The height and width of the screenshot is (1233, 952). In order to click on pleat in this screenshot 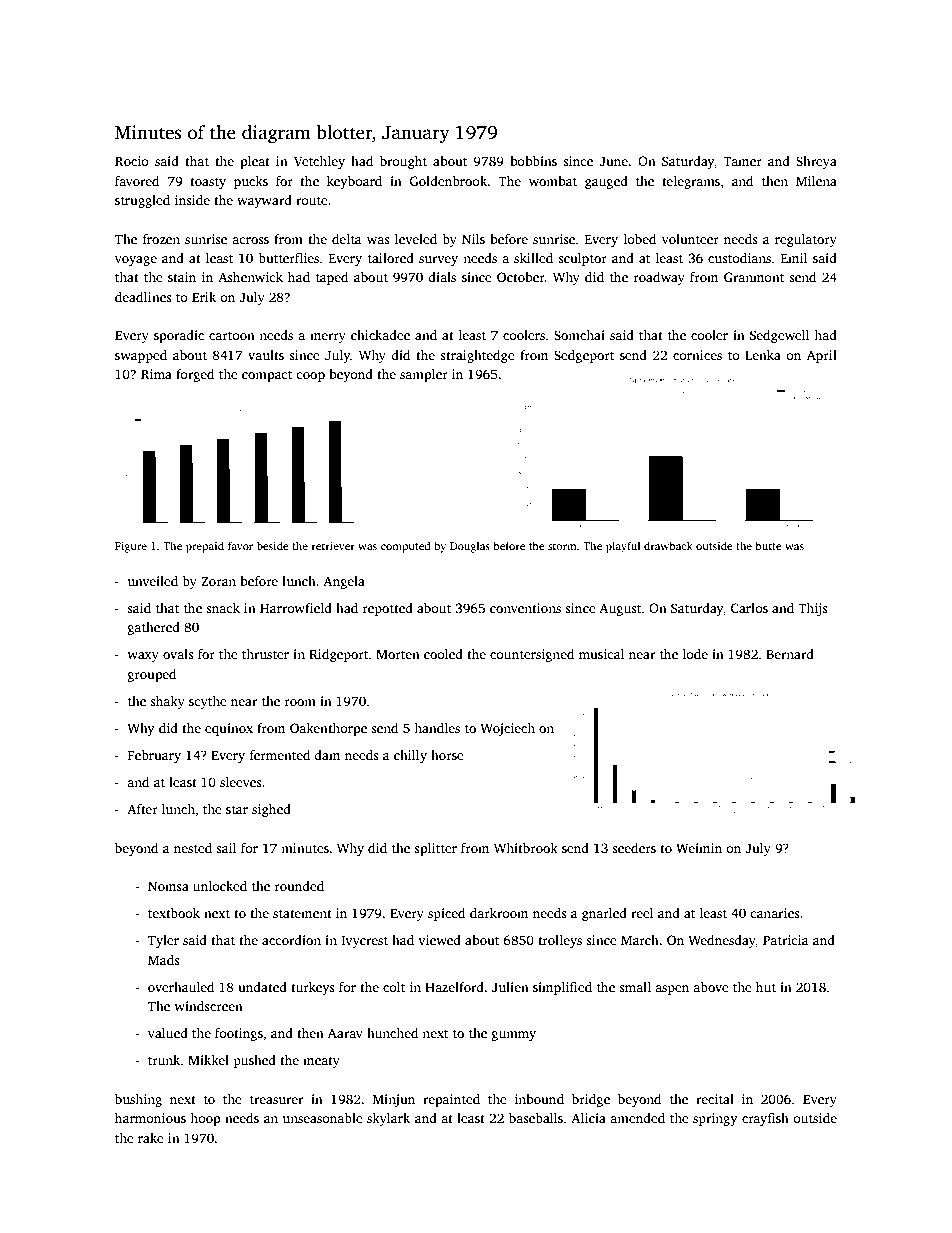, I will do `click(255, 162)`.
